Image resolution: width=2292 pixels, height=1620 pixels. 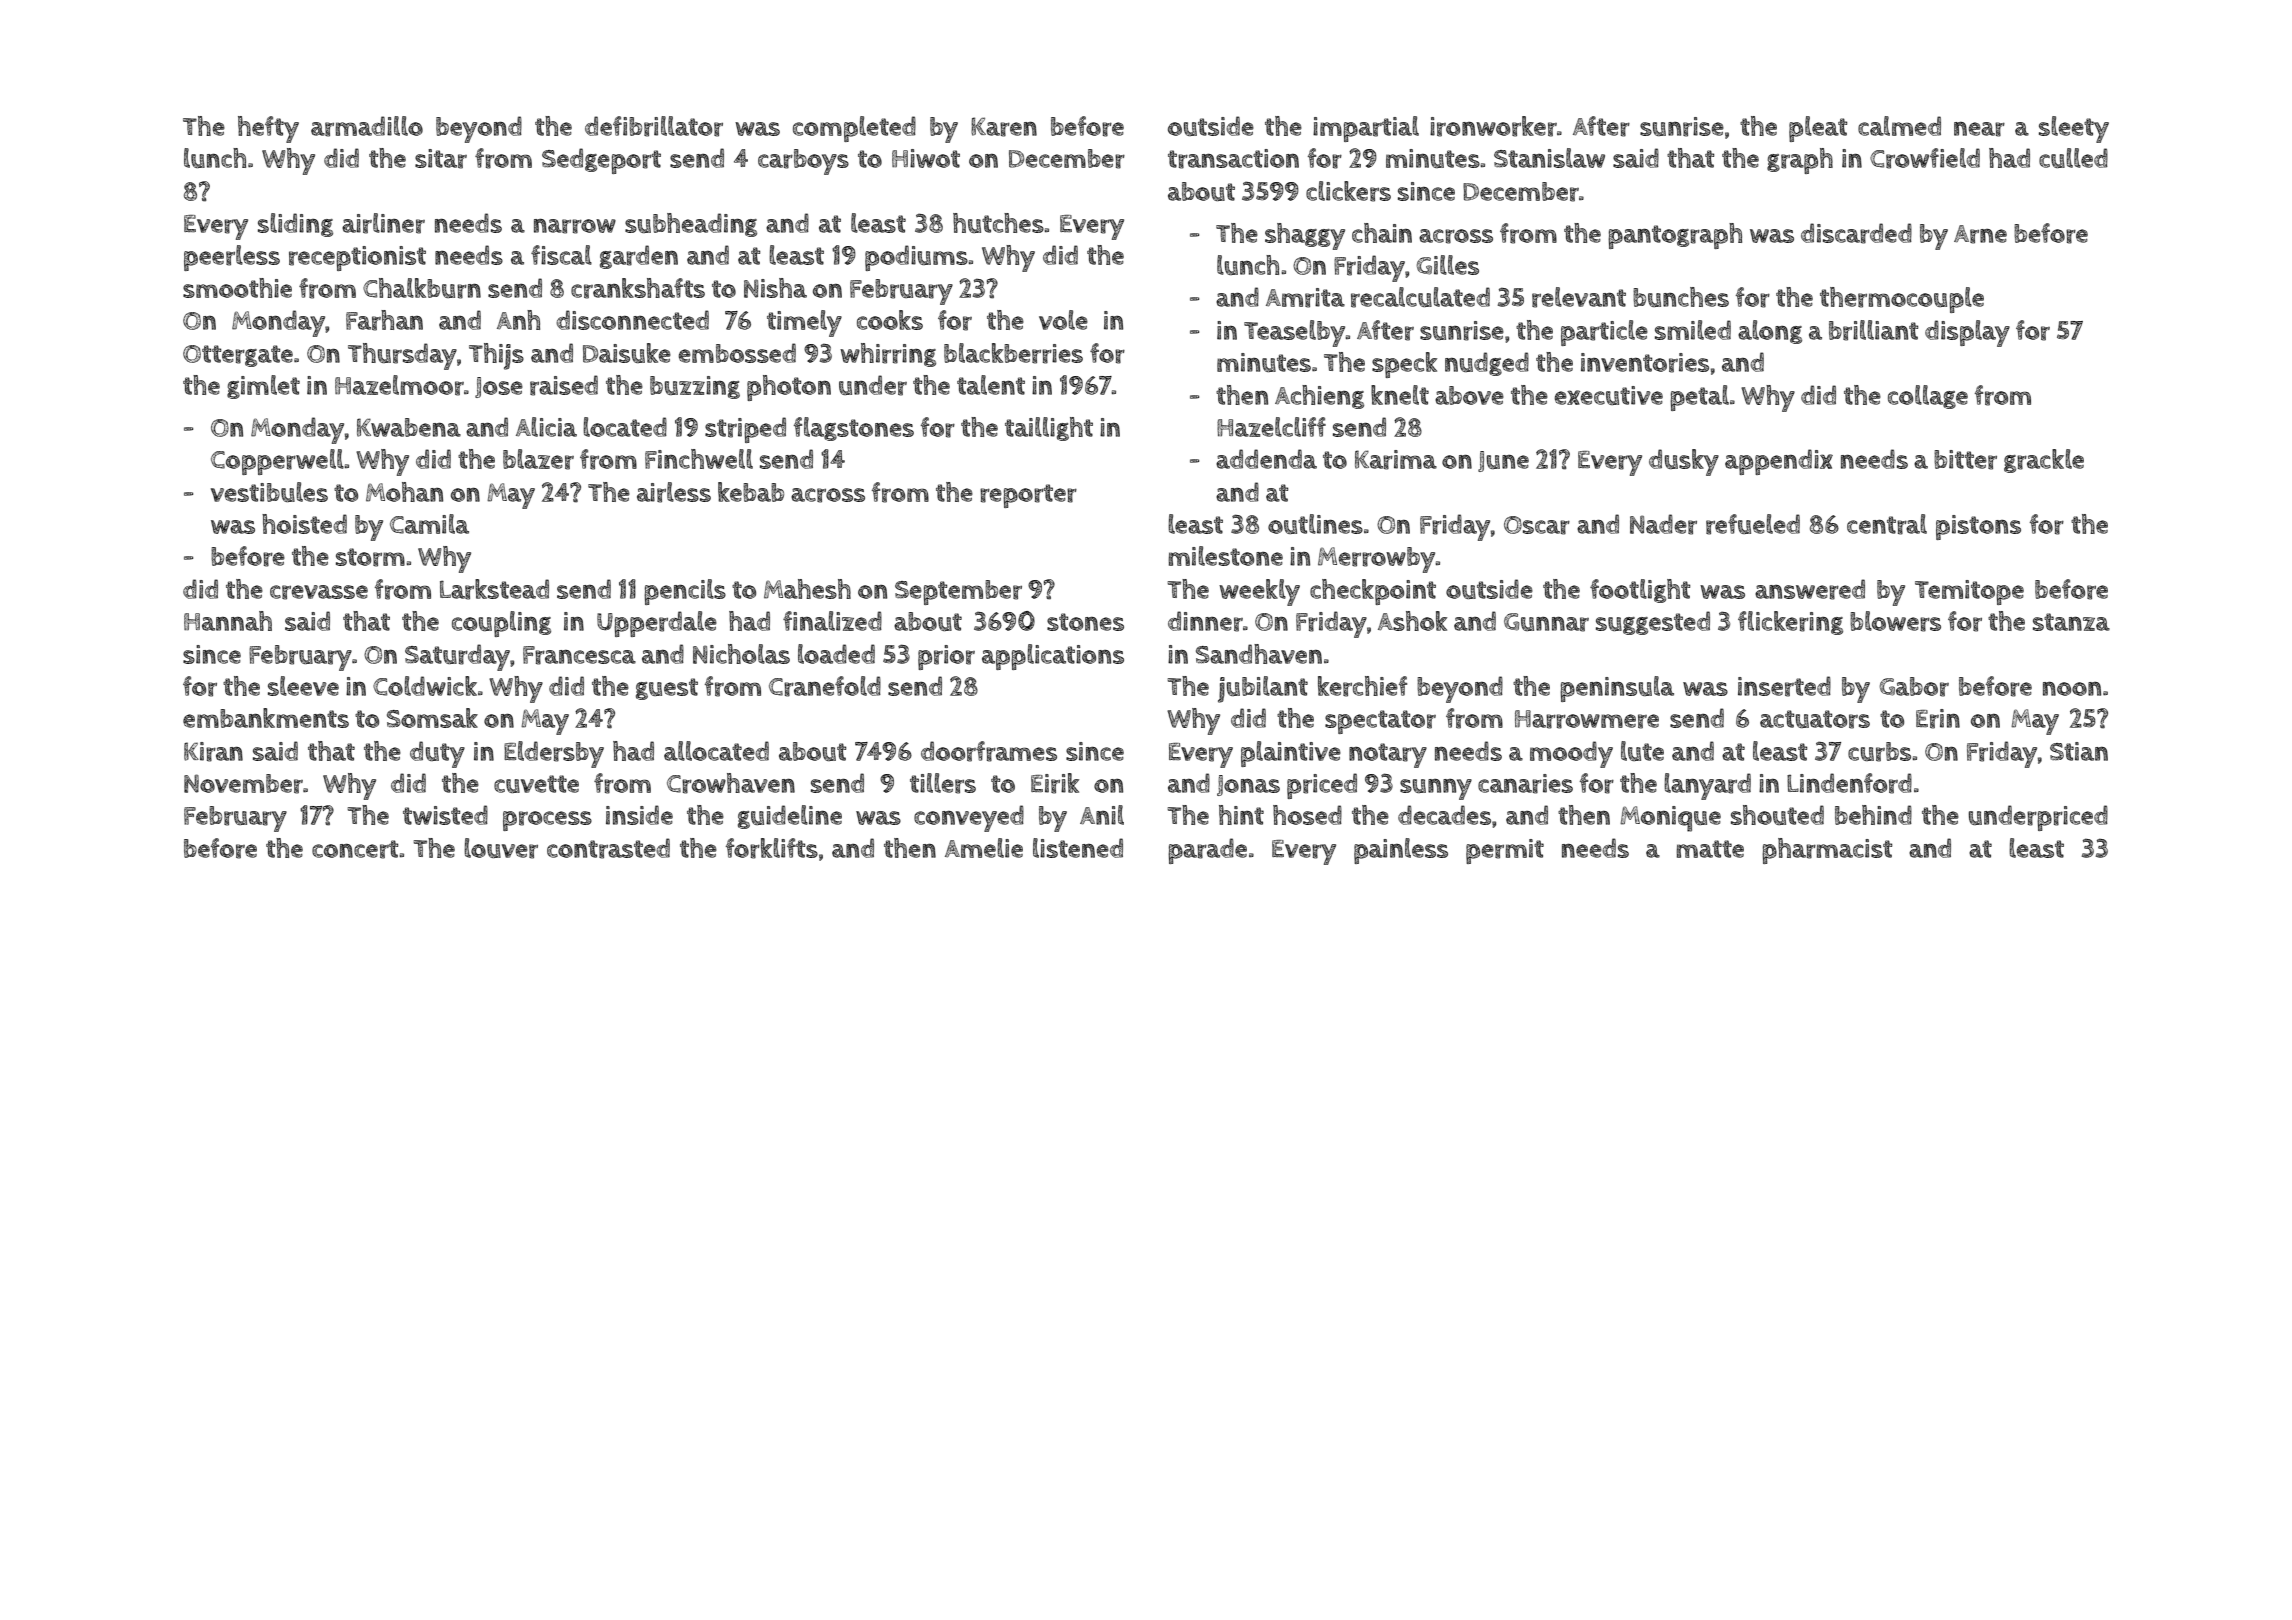 I want to click on applications, so click(x=1053, y=657).
